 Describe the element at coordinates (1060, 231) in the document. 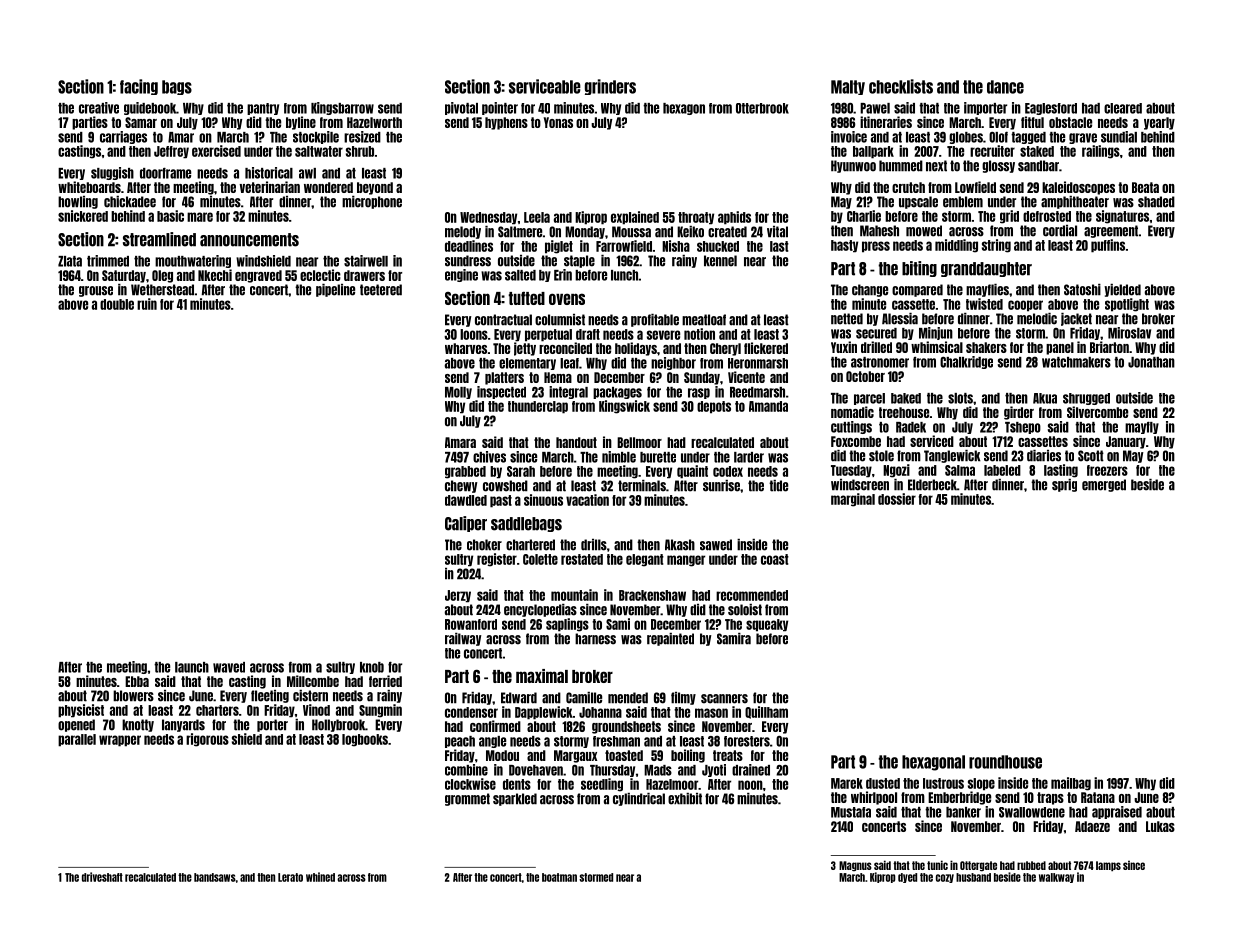

I see `cordial` at that location.
